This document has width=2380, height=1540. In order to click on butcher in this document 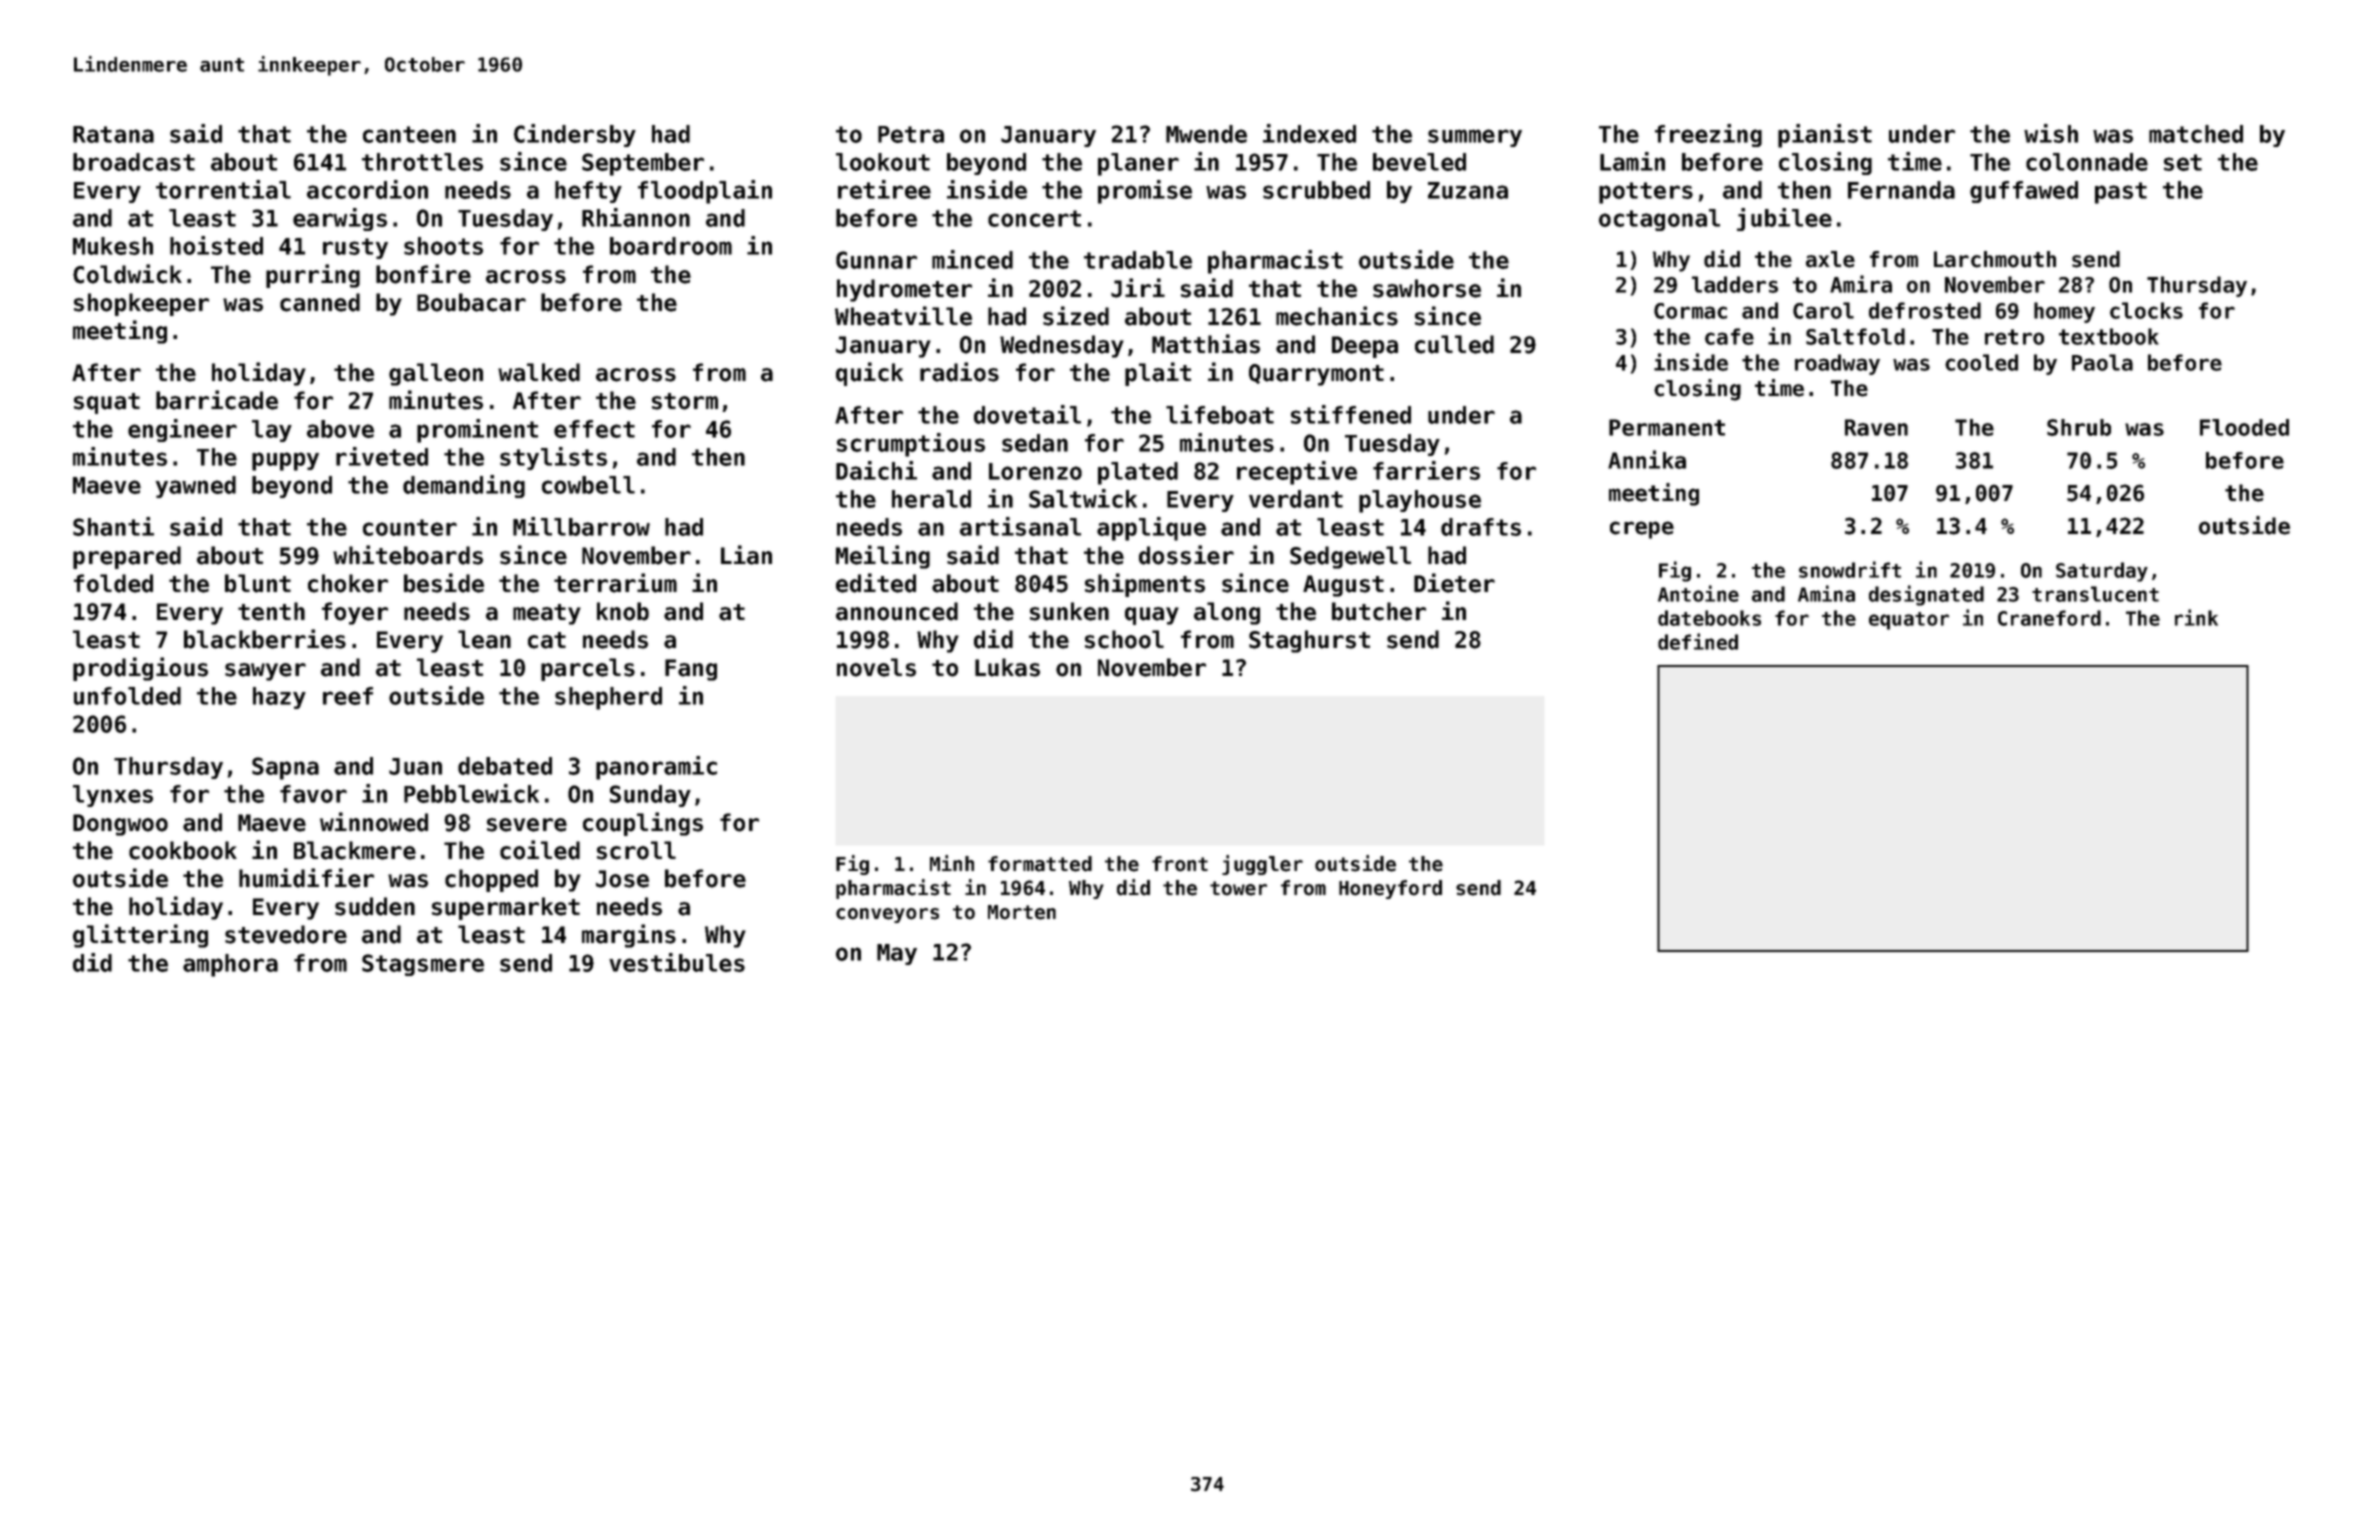, I will do `click(1379, 611)`.
